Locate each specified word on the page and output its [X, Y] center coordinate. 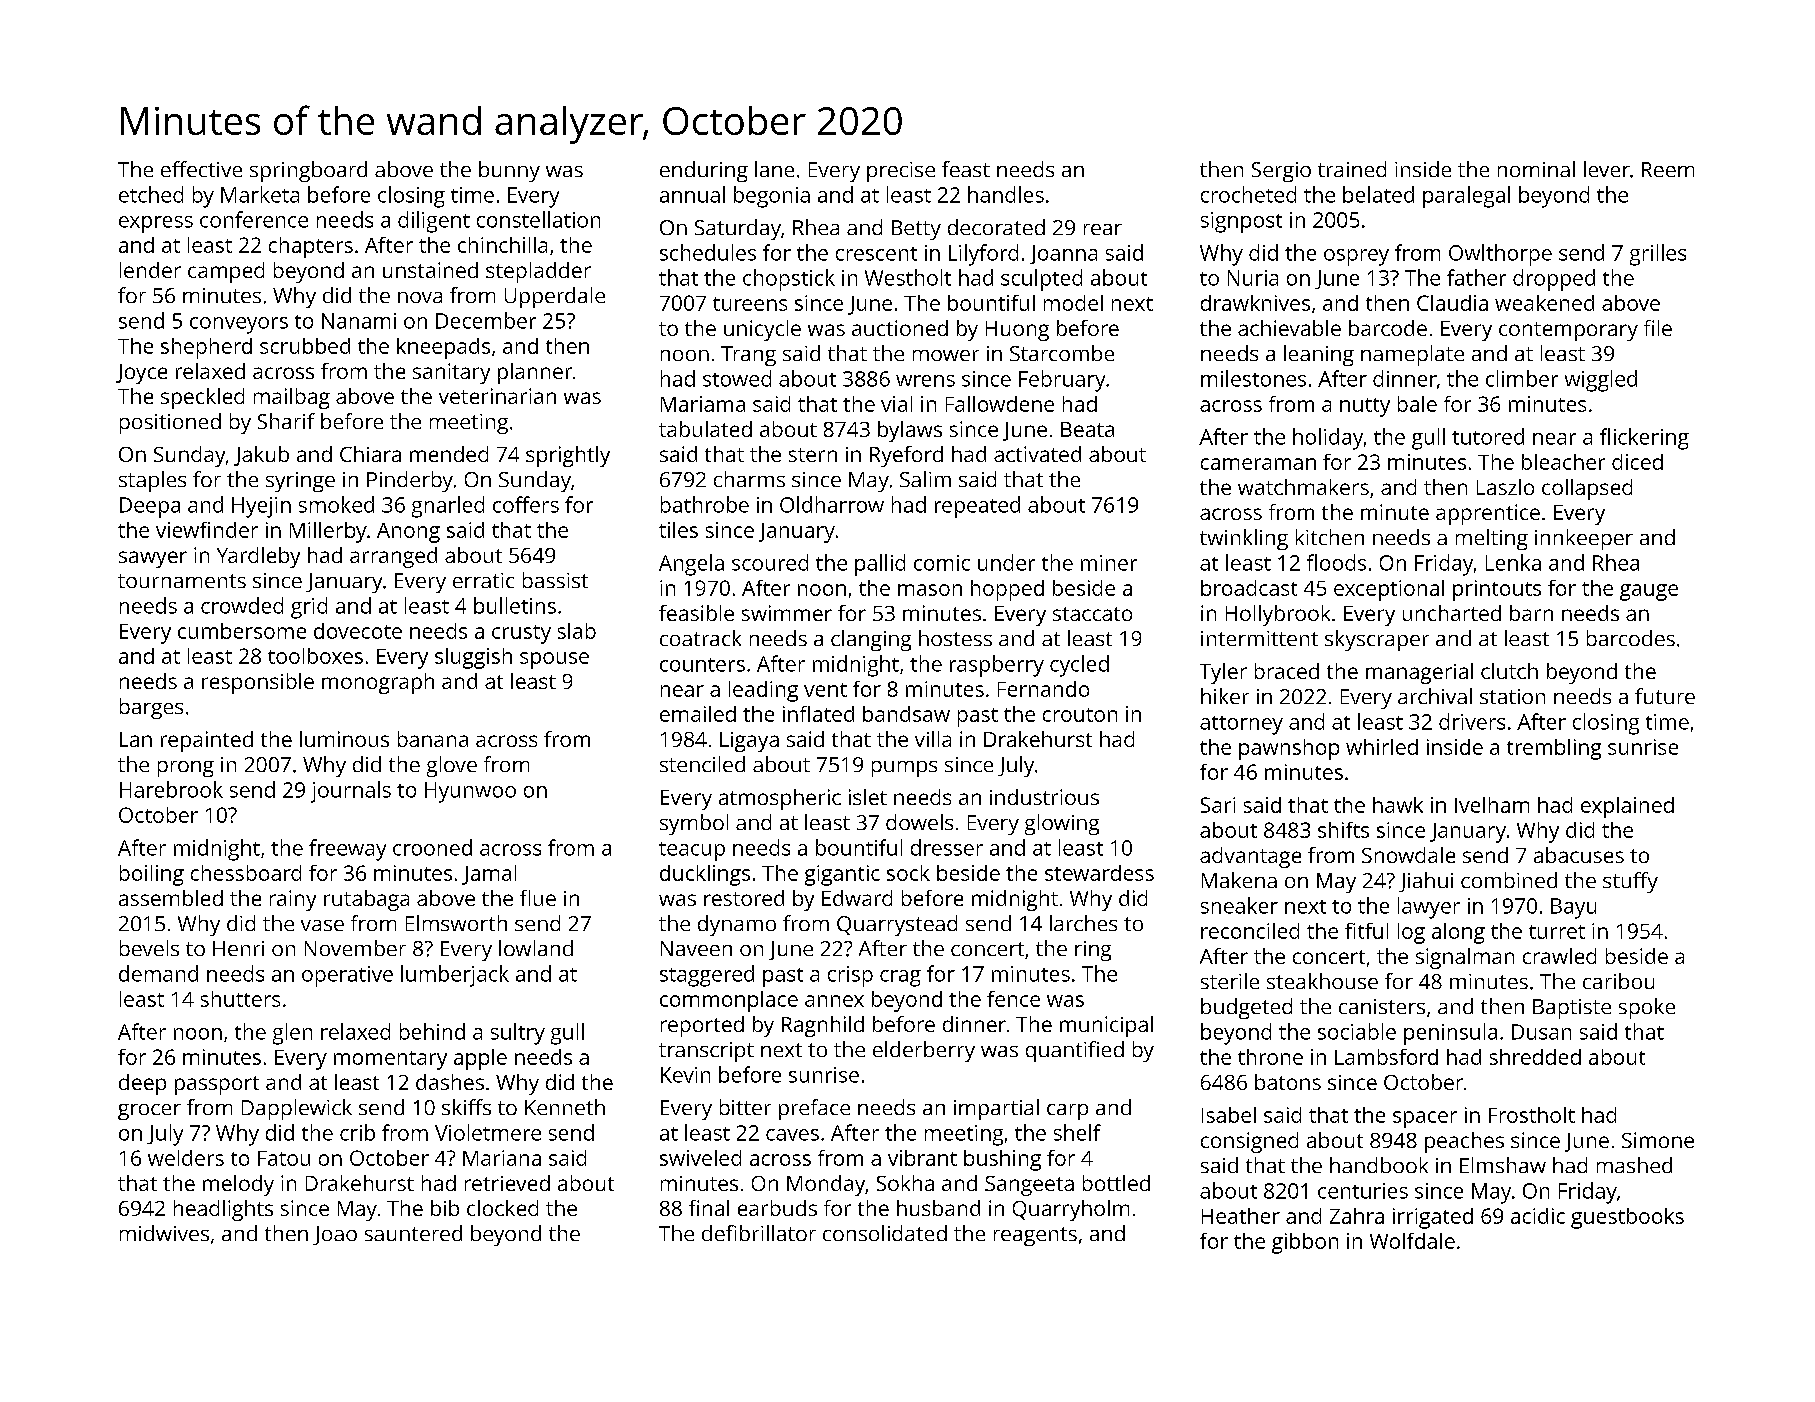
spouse [554, 660]
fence [1013, 999]
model [1073, 303]
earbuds [777, 1208]
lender [150, 270]
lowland [536, 948]
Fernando [1043, 689]
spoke [1647, 1008]
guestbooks [1627, 1218]
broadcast [1249, 588]
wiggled [1601, 381]
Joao [335, 1235]
